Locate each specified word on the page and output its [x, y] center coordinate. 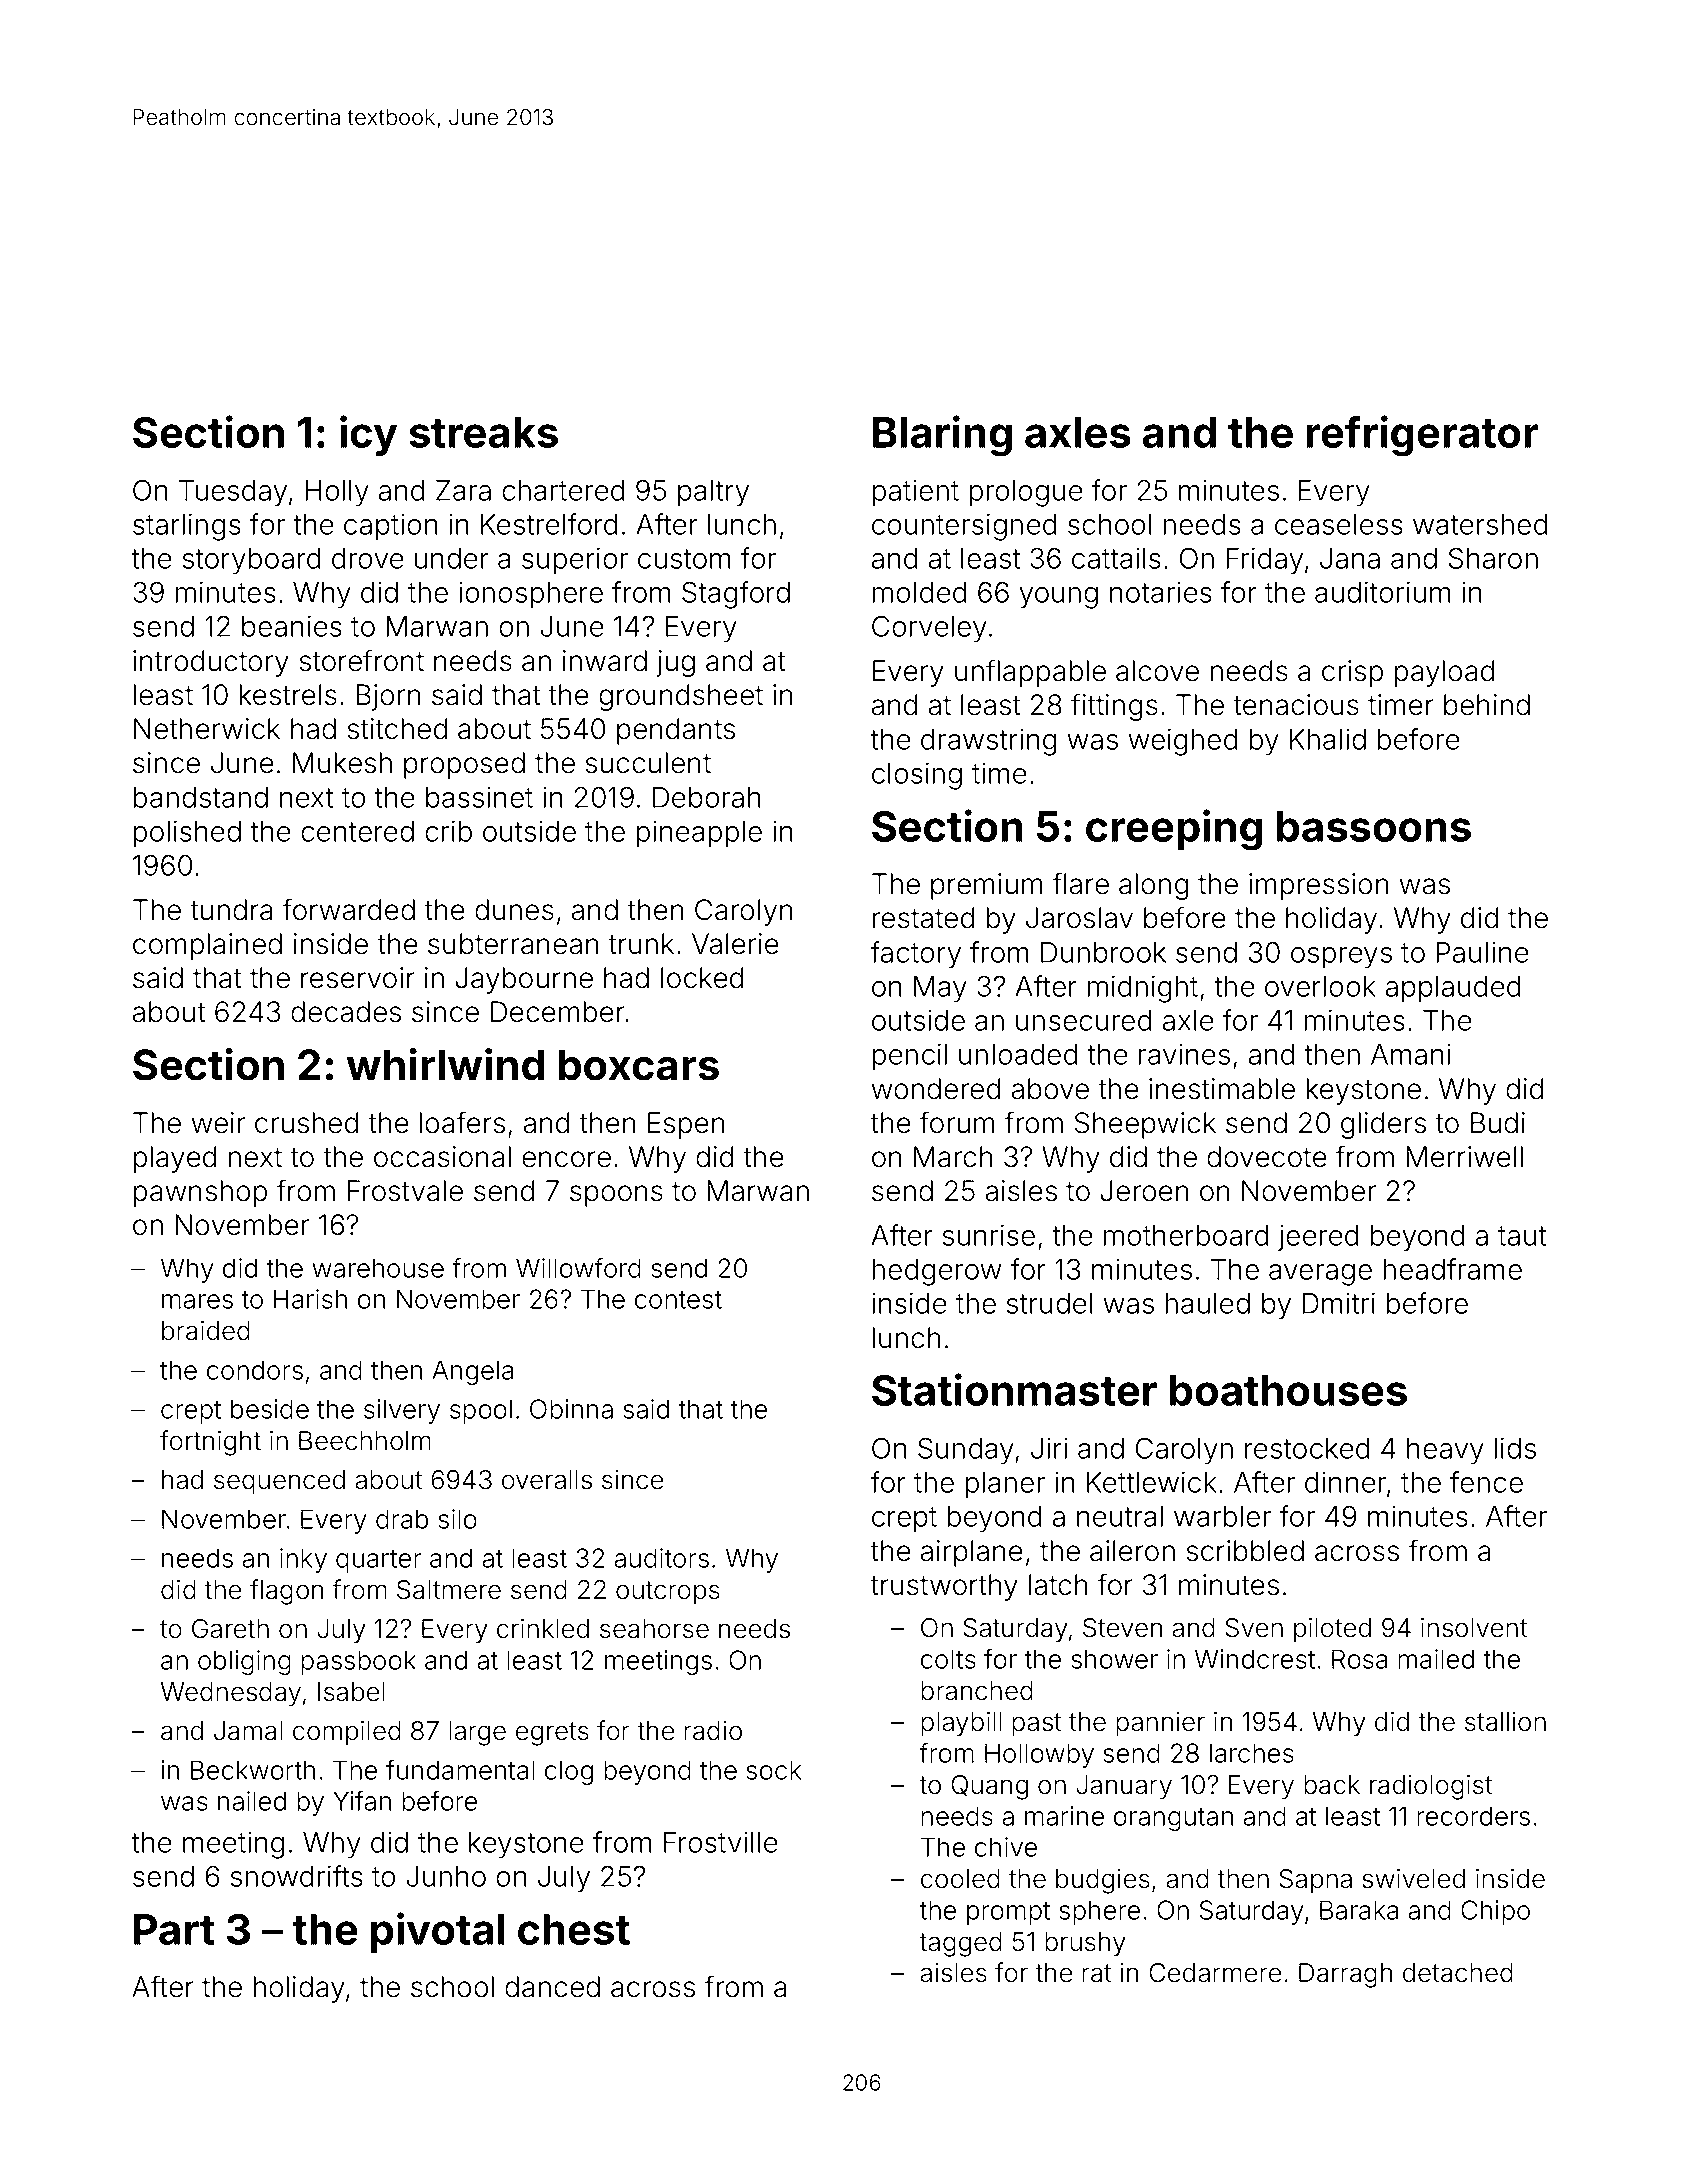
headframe [1453, 1269]
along [1153, 886]
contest [678, 1300]
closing [917, 776]
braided [206, 1331]
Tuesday [233, 493]
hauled [1208, 1303]
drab [402, 1519]
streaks [483, 432]
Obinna [571, 1409]
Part [174, 1929]
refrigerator [1422, 436]
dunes [514, 910]
